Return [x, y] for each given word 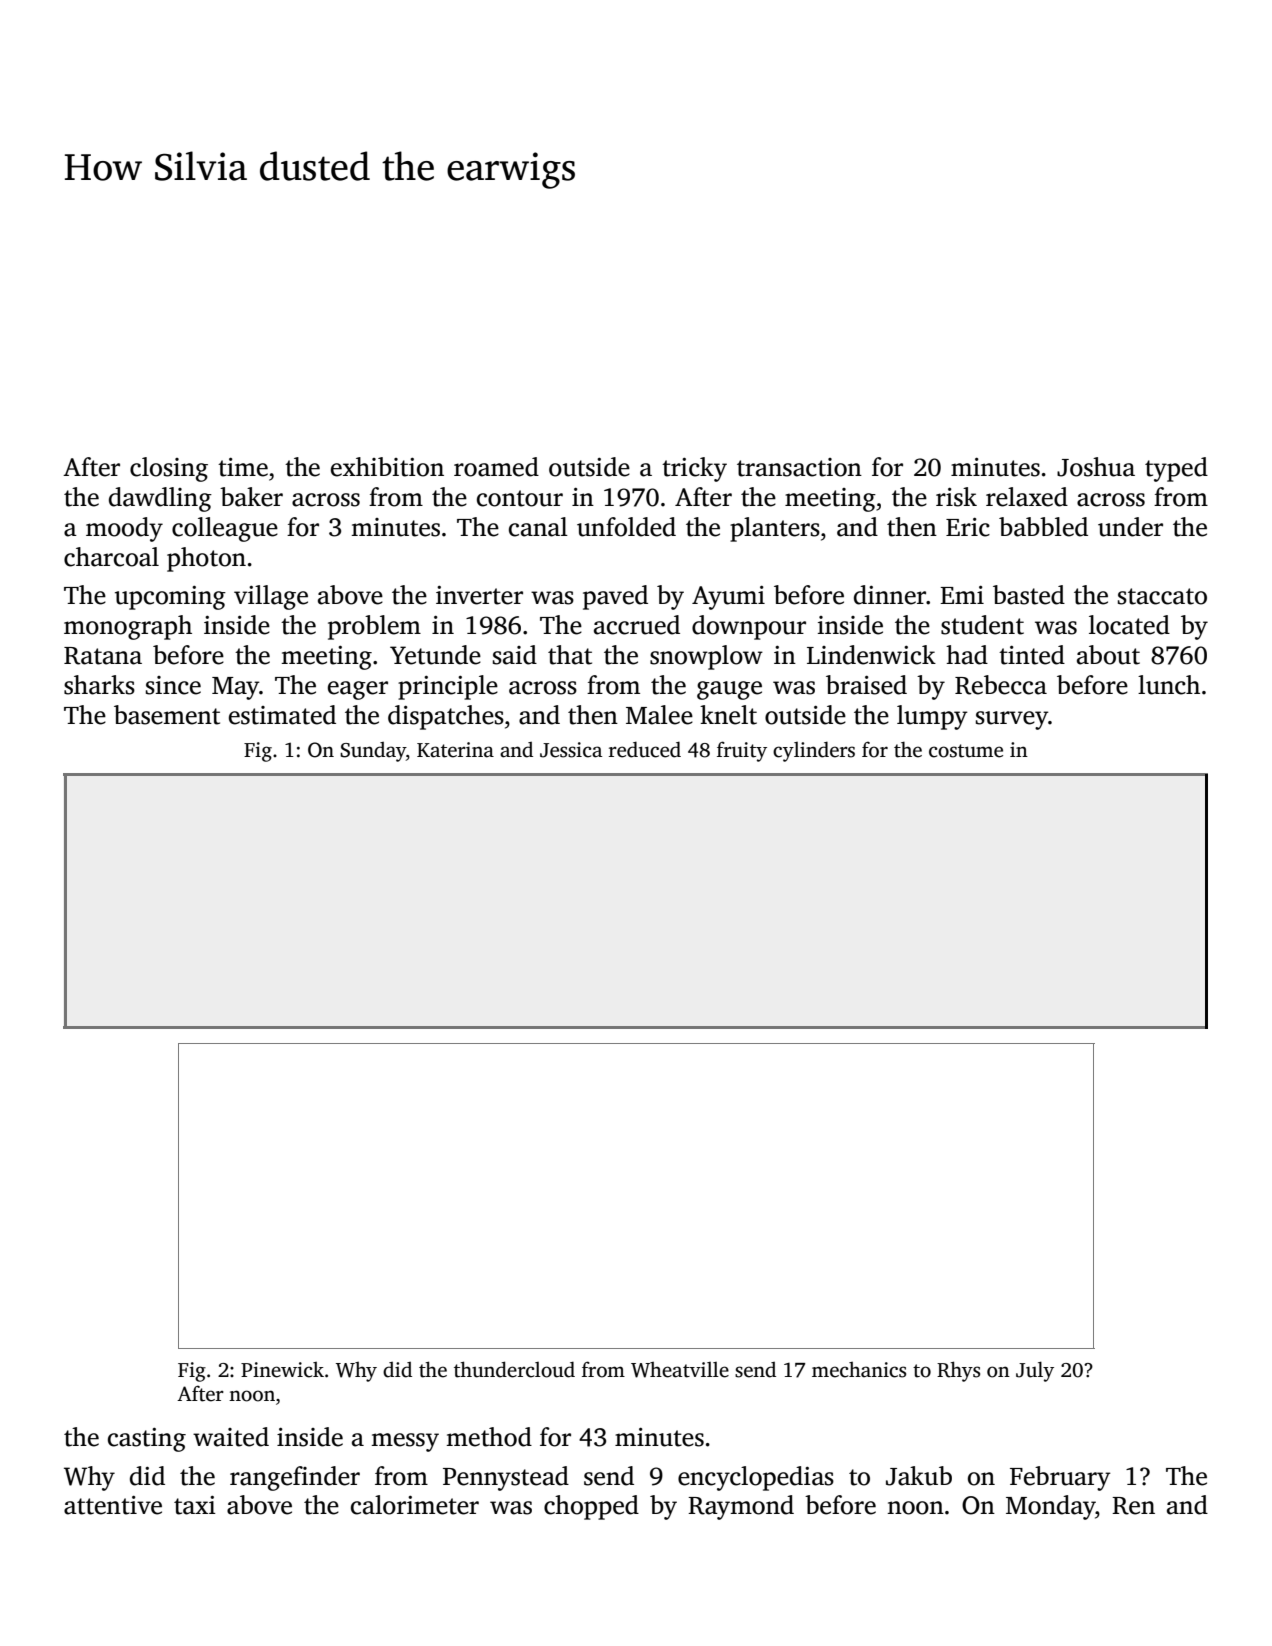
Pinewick [282, 1370]
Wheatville [680, 1370]
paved [615, 597]
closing [169, 469]
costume [966, 751]
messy [405, 1442]
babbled [1043, 527]
